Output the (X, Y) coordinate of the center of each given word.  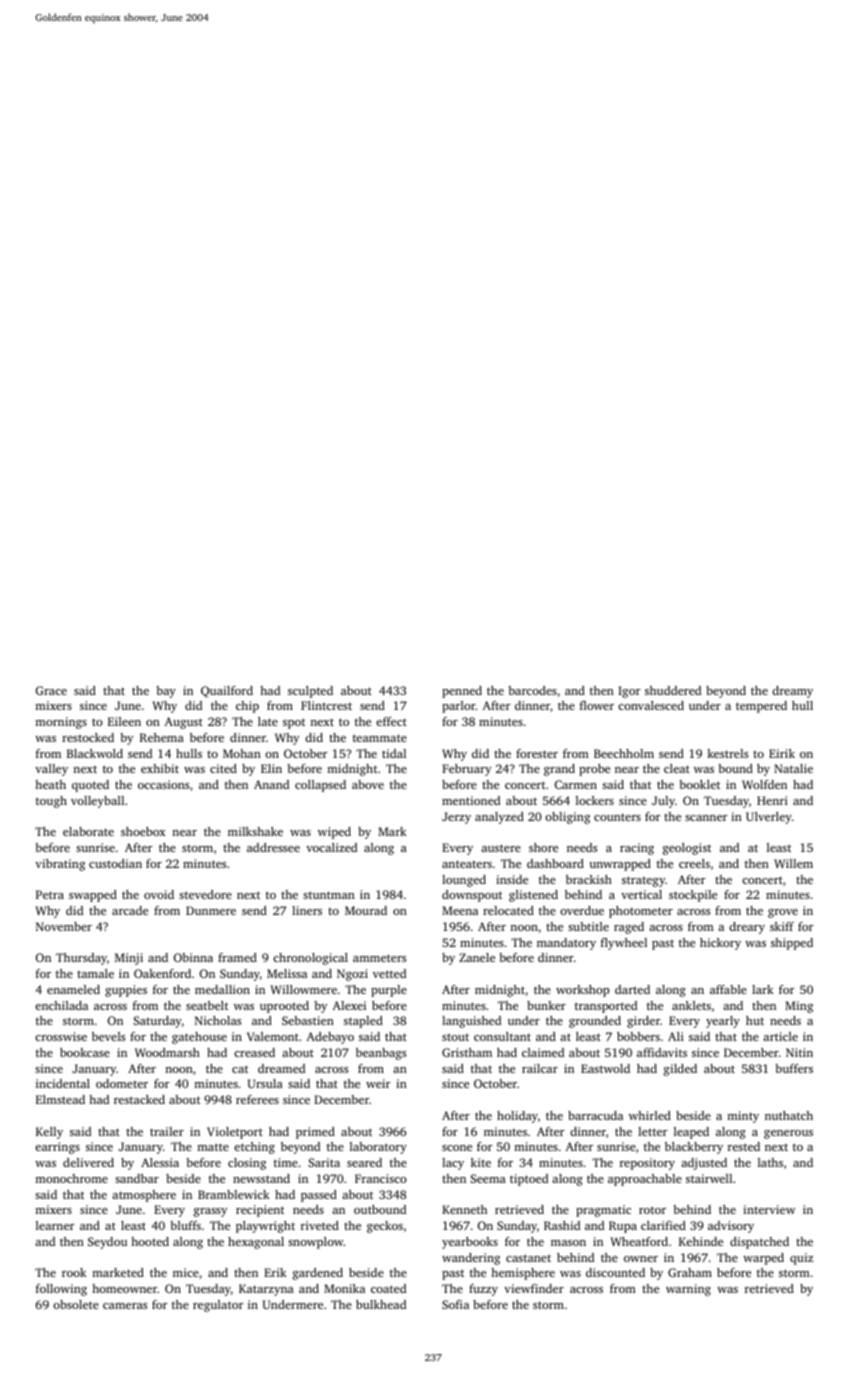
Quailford (227, 691)
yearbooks (470, 1243)
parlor (459, 707)
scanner (706, 818)
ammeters (379, 958)
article (780, 1036)
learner (55, 1225)
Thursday (81, 959)
